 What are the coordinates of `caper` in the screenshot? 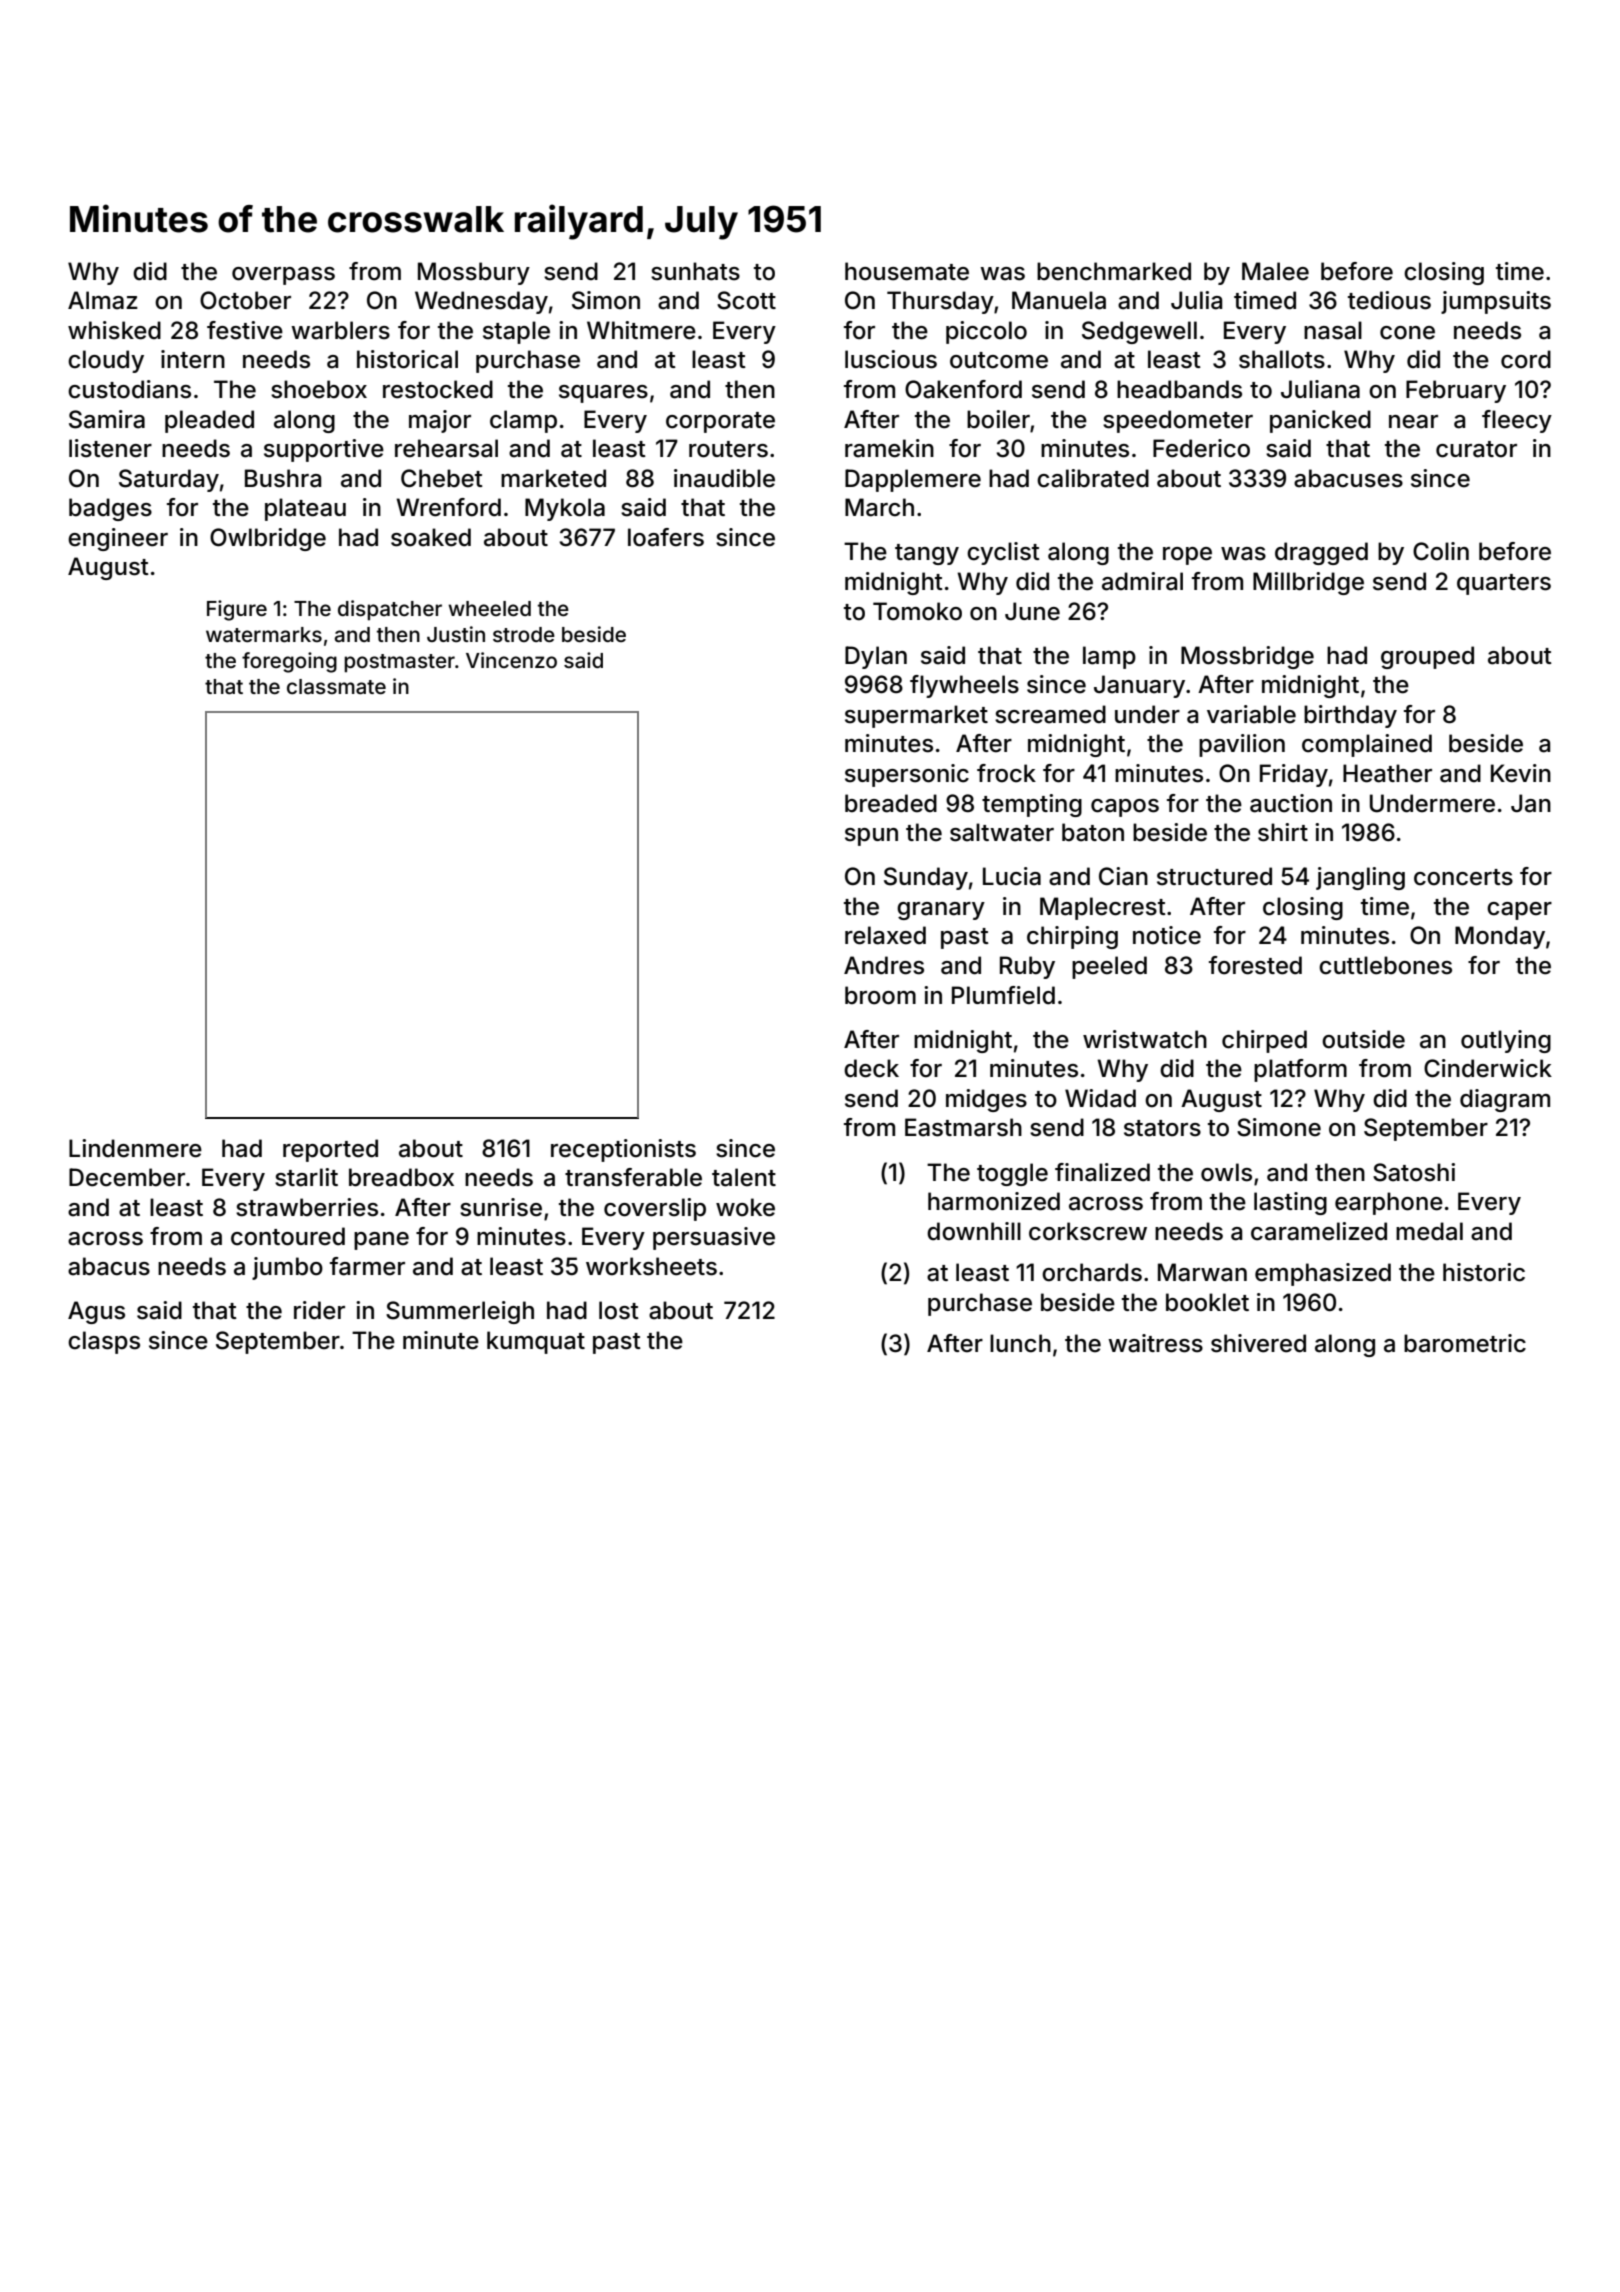 It's located at (1519, 911).
